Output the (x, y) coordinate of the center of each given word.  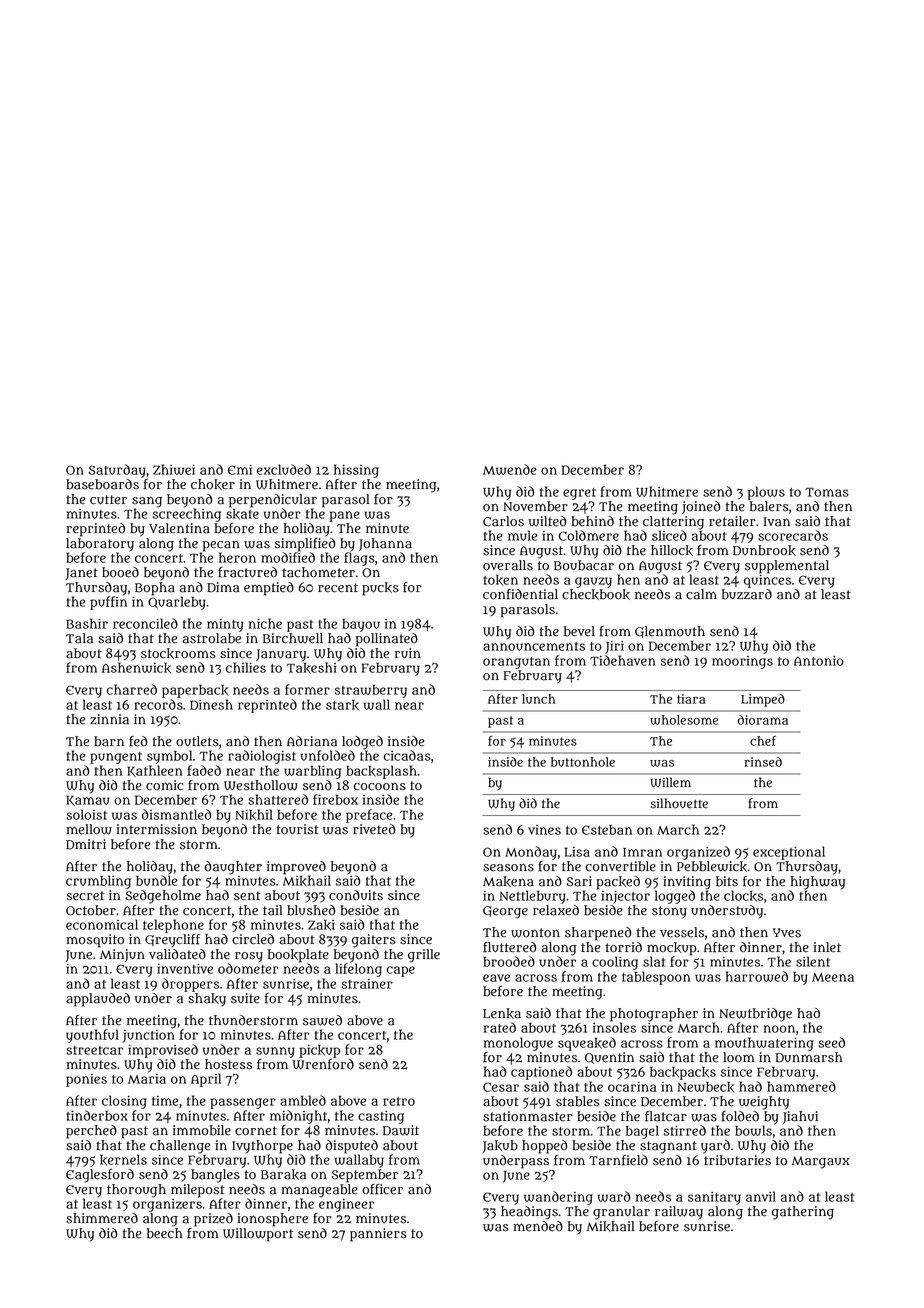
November (535, 506)
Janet (81, 574)
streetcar (94, 1050)
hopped (544, 1147)
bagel (642, 1132)
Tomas (827, 492)
